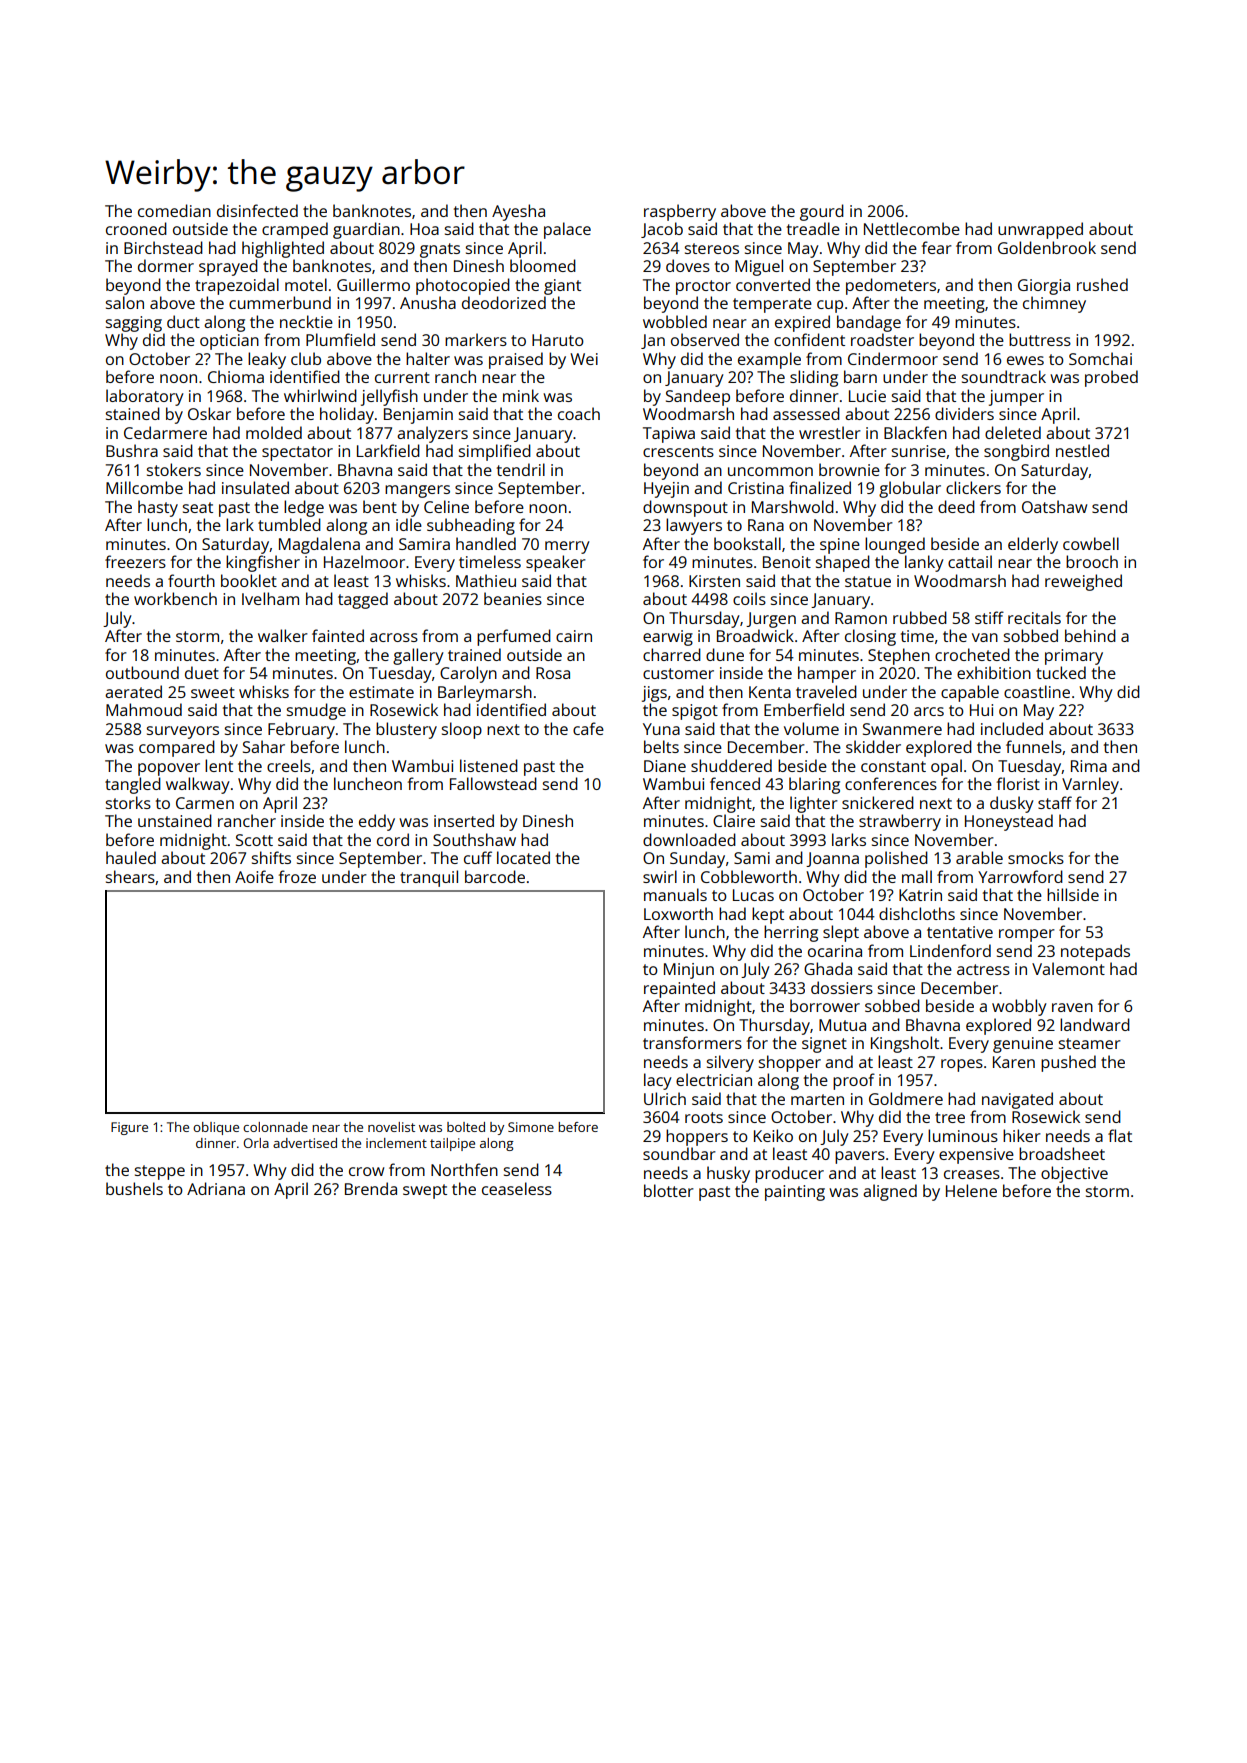 Image resolution: width=1247 pixels, height=1763 pixels. I want to click on cord, so click(393, 839).
